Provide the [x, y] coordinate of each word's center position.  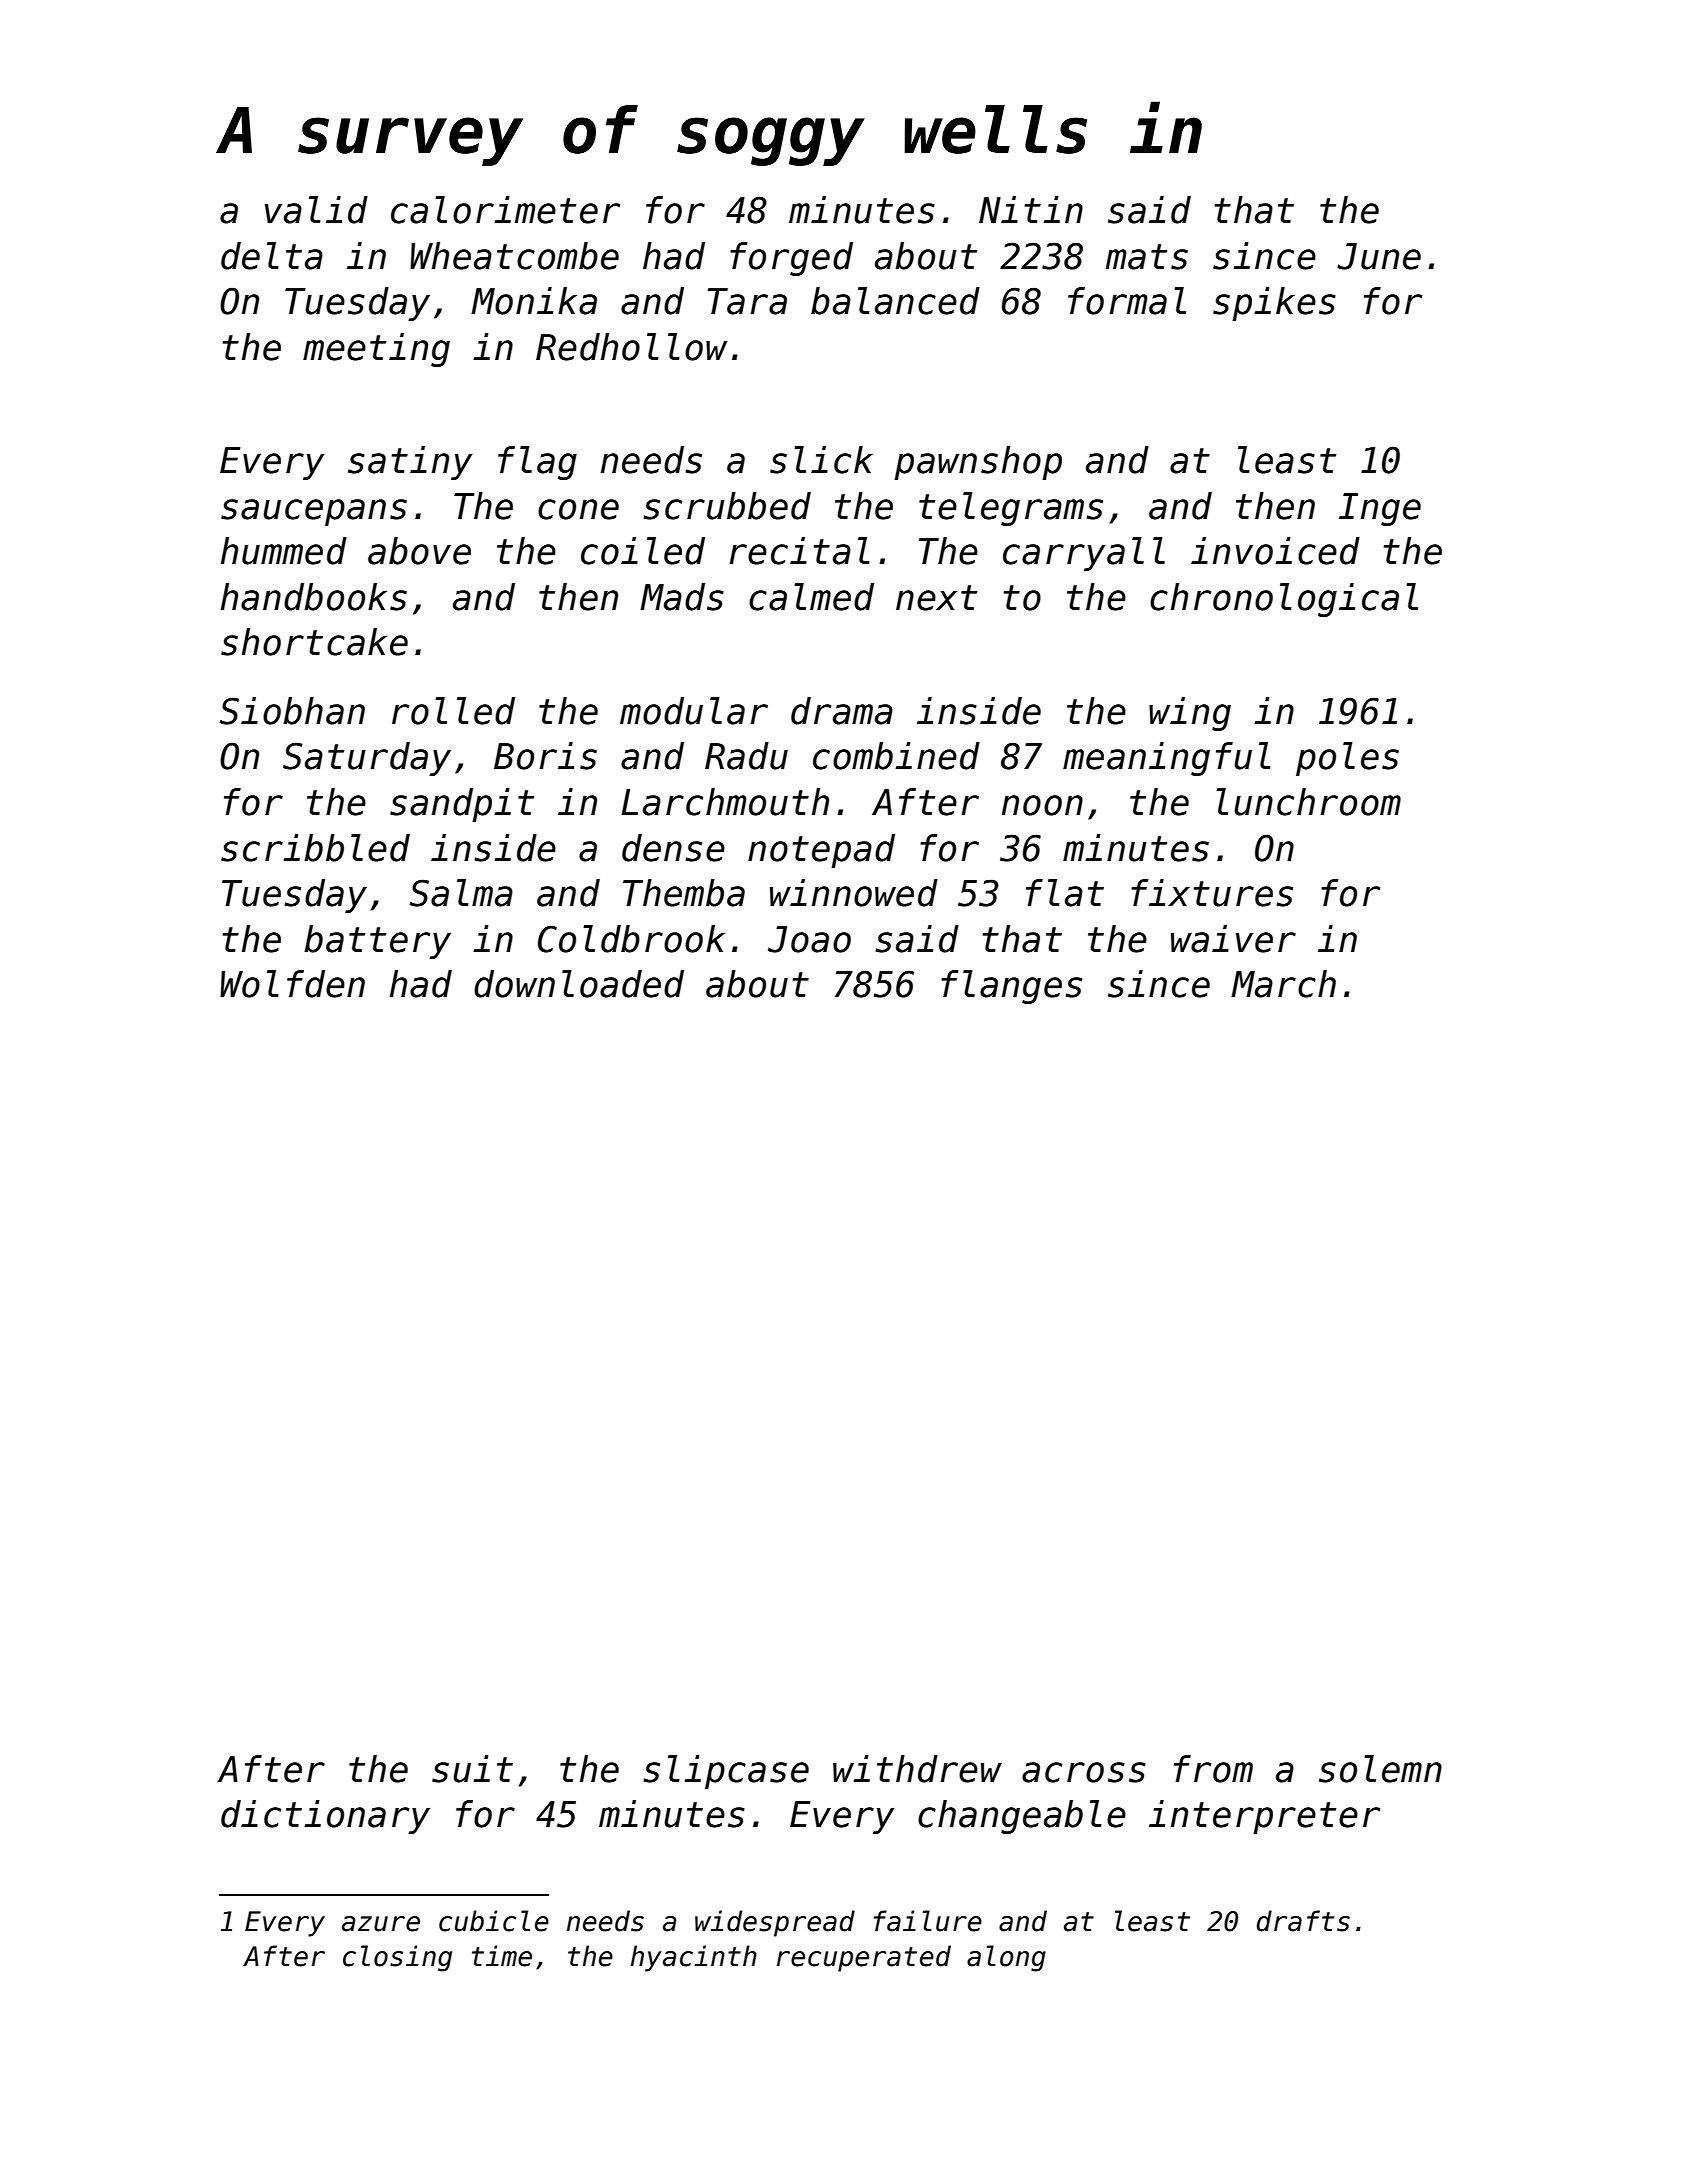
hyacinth [694, 1958]
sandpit [462, 805]
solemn [1380, 1769]
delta [272, 256]
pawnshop [978, 463]
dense [673, 848]
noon [1042, 805]
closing [397, 1958]
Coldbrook [631, 939]
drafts [1303, 1921]
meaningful [1167, 759]
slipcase [726, 1772]
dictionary [325, 1817]
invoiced [1275, 551]
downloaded [579, 984]
